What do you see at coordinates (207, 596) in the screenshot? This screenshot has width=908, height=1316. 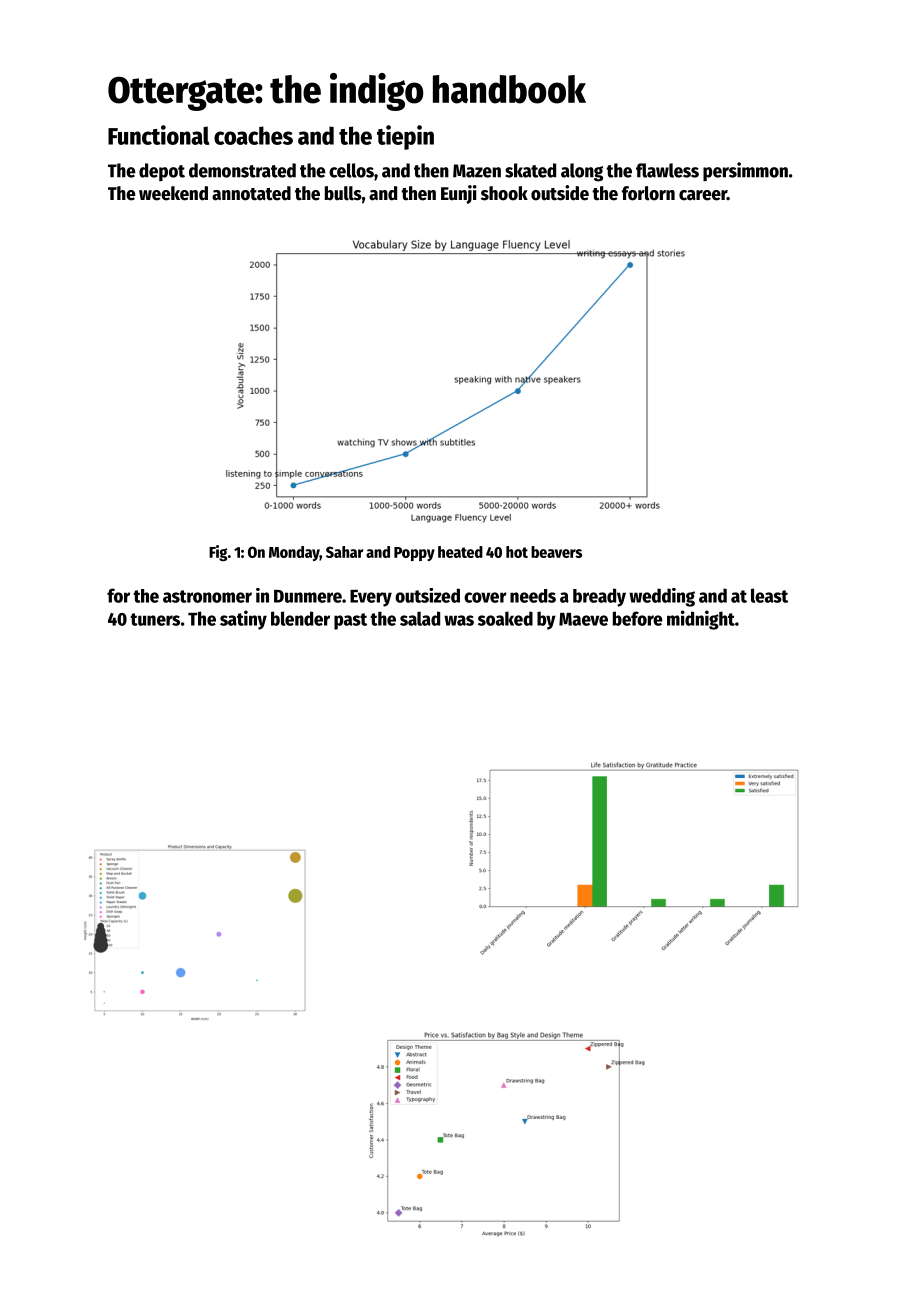 I see `astronomer` at bounding box center [207, 596].
